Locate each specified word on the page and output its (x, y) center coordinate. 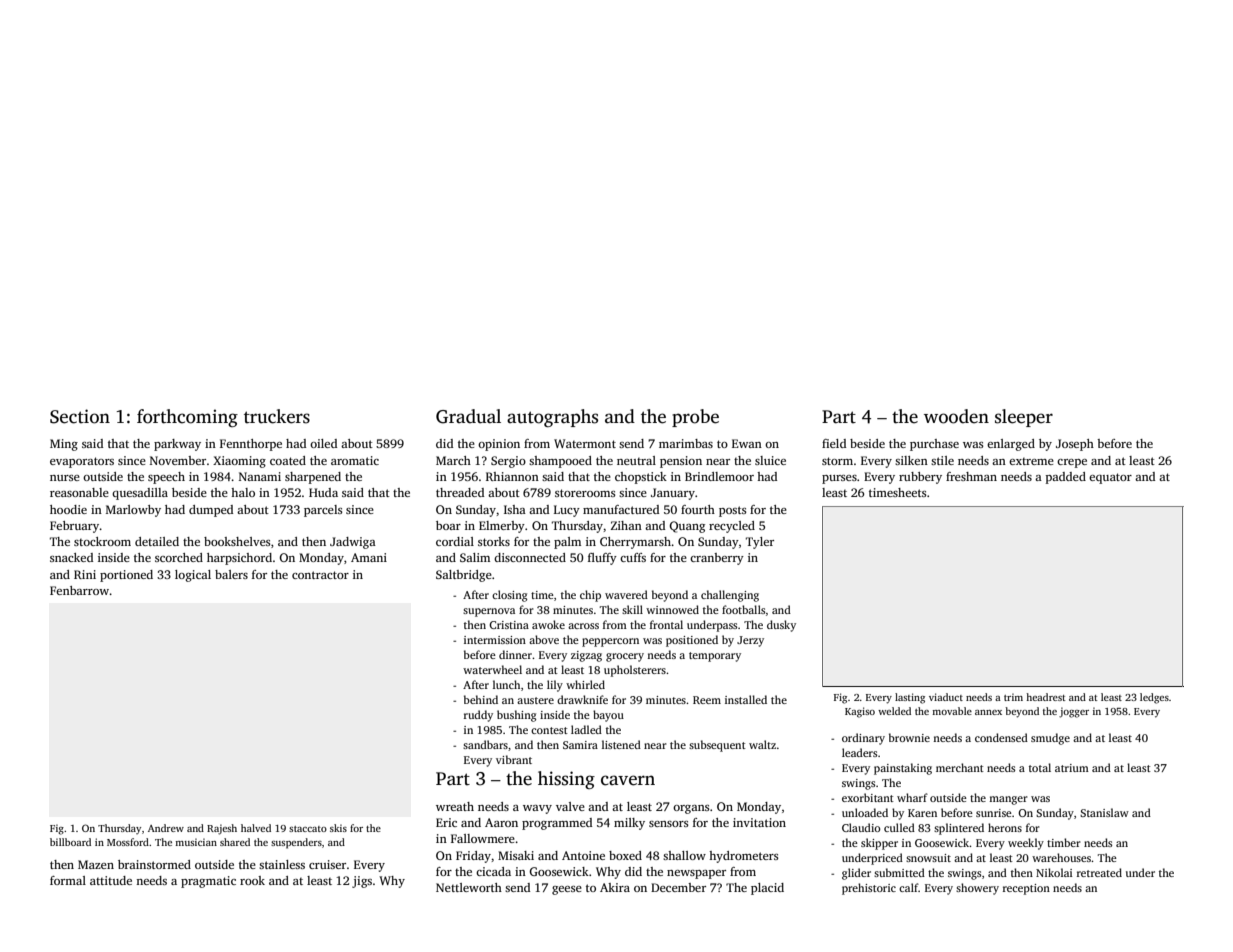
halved (256, 828)
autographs (552, 418)
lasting (910, 698)
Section (80, 416)
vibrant (514, 759)
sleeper (1024, 418)
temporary (715, 657)
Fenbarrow (80, 590)
